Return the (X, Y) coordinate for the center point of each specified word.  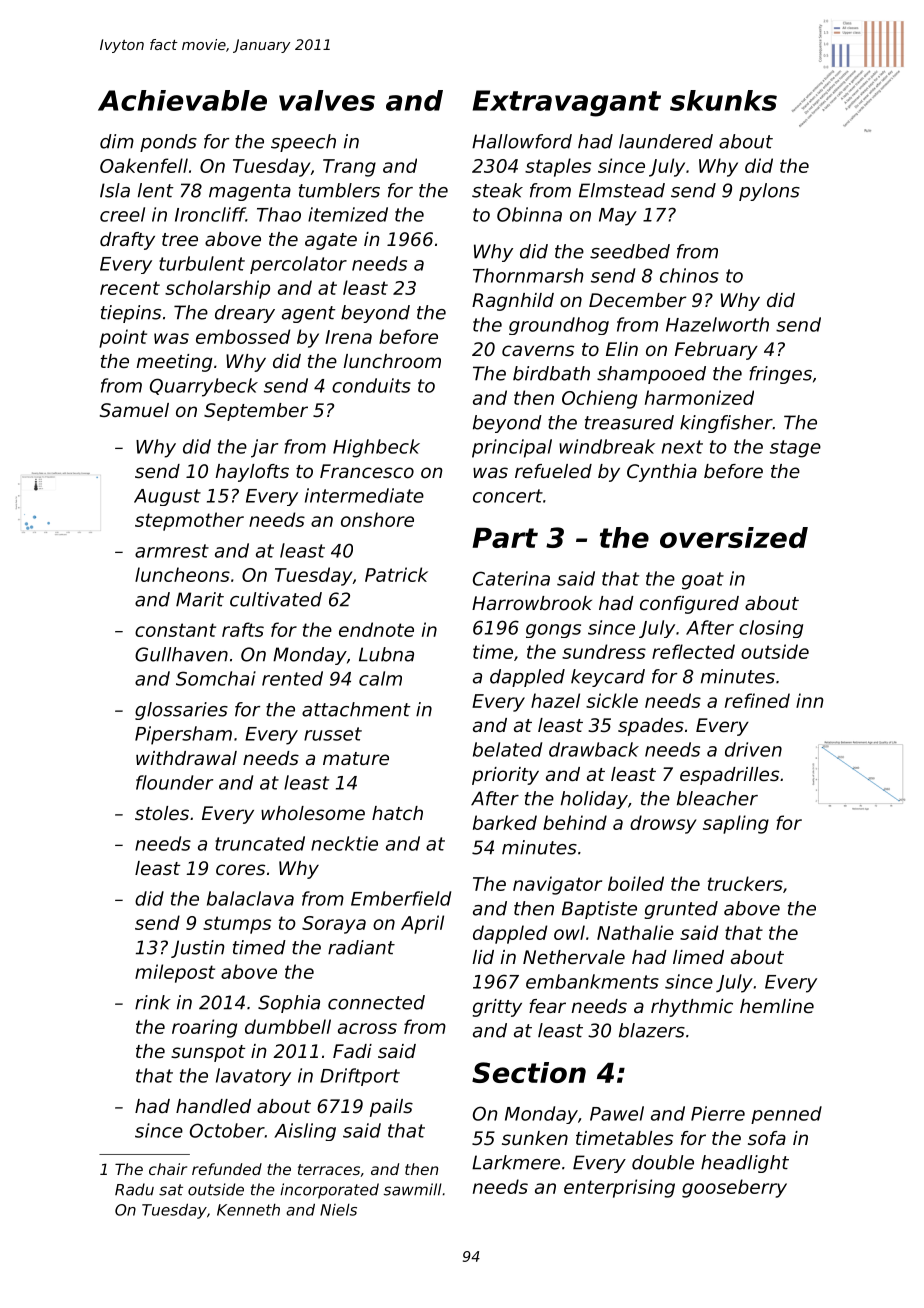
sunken (535, 1138)
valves (327, 100)
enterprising (619, 1188)
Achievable (182, 100)
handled (213, 1106)
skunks (723, 100)
